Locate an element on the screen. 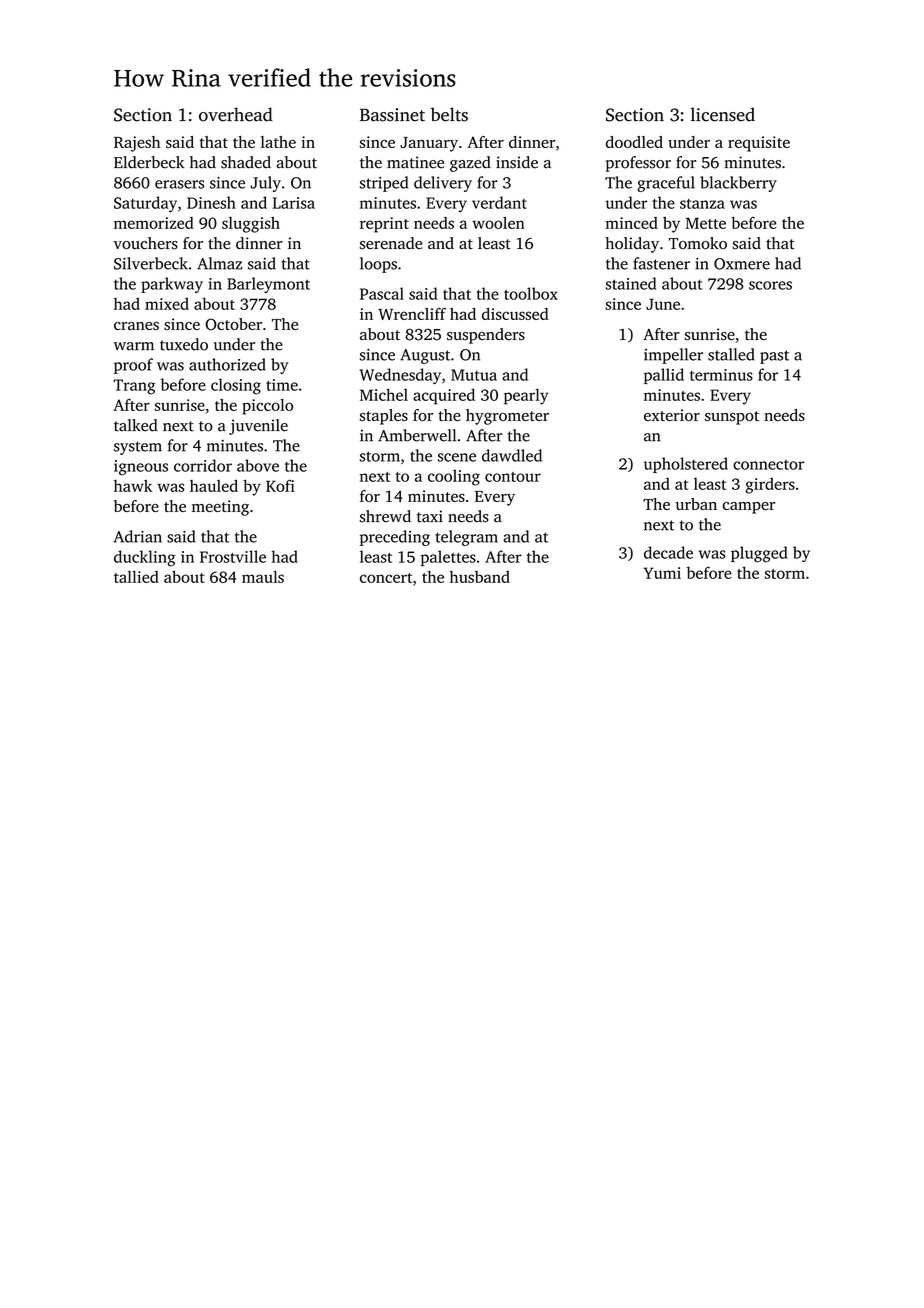 This screenshot has height=1308, width=924. Yumi is located at coordinates (662, 573).
